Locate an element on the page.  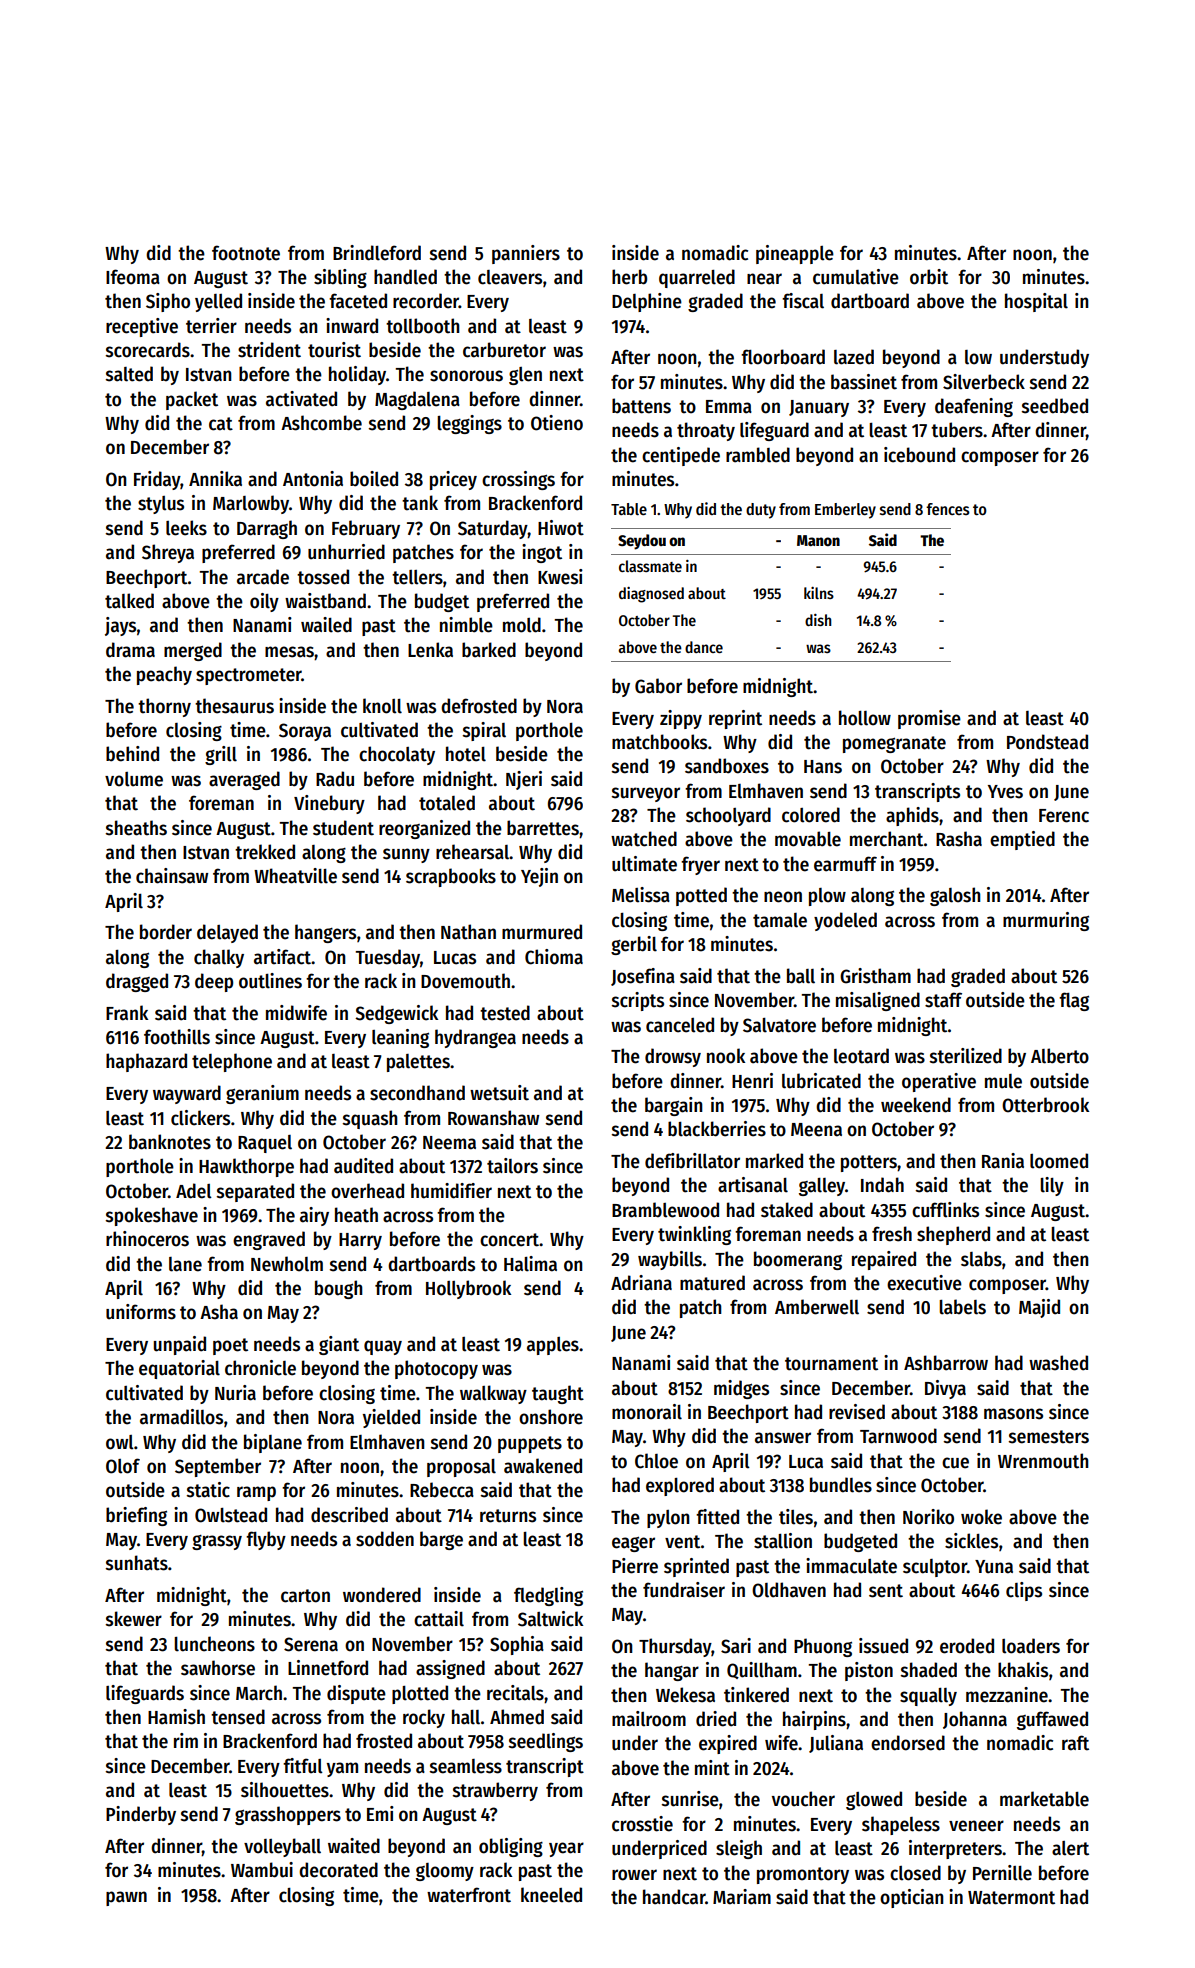
dish is located at coordinates (818, 620).
